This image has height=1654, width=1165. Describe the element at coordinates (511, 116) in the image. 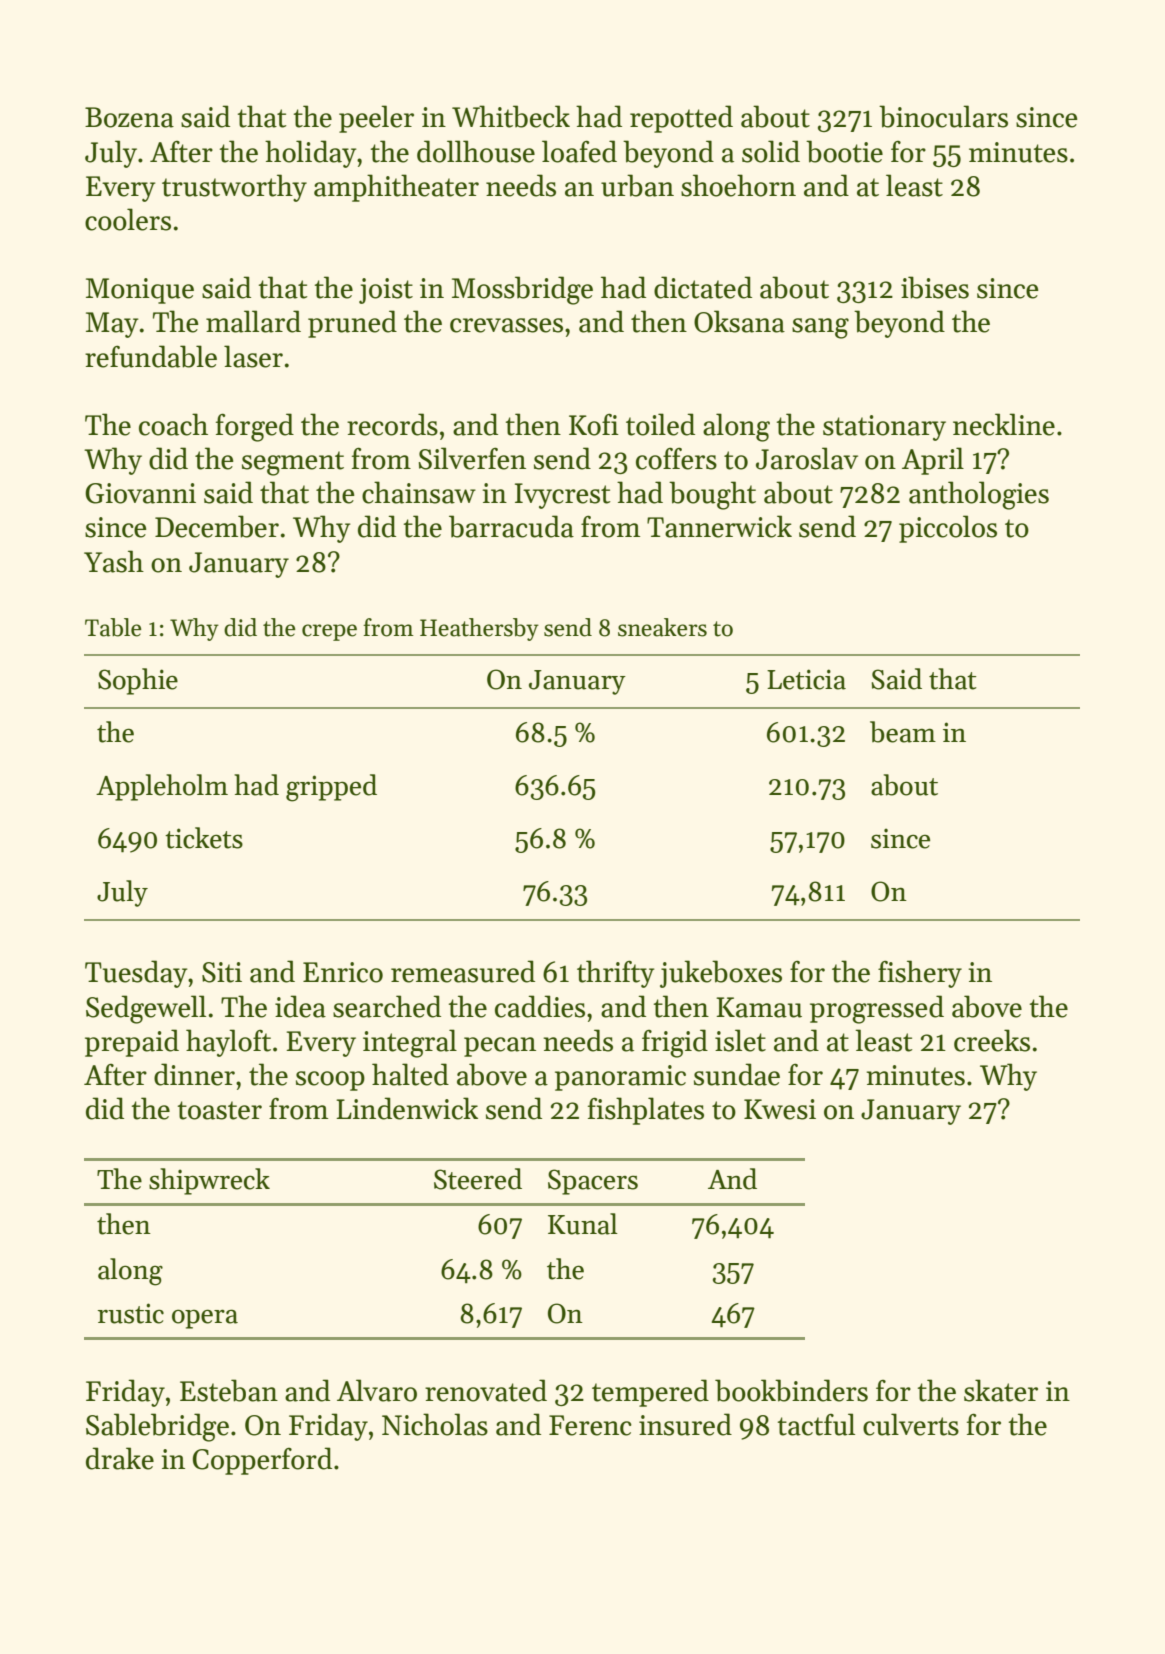

I see `Whitbeck` at that location.
